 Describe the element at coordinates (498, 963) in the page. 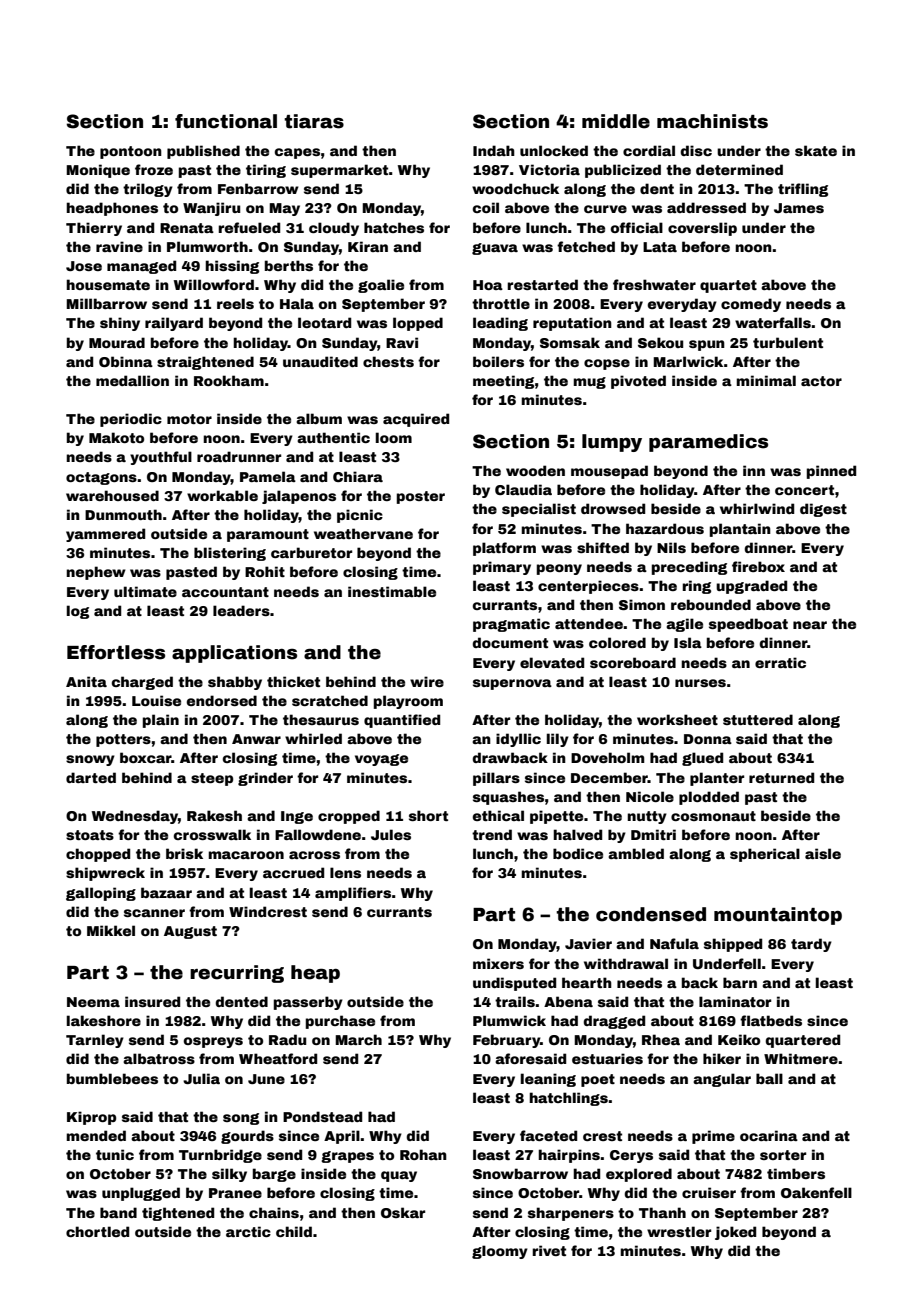

I see `mixers` at that location.
